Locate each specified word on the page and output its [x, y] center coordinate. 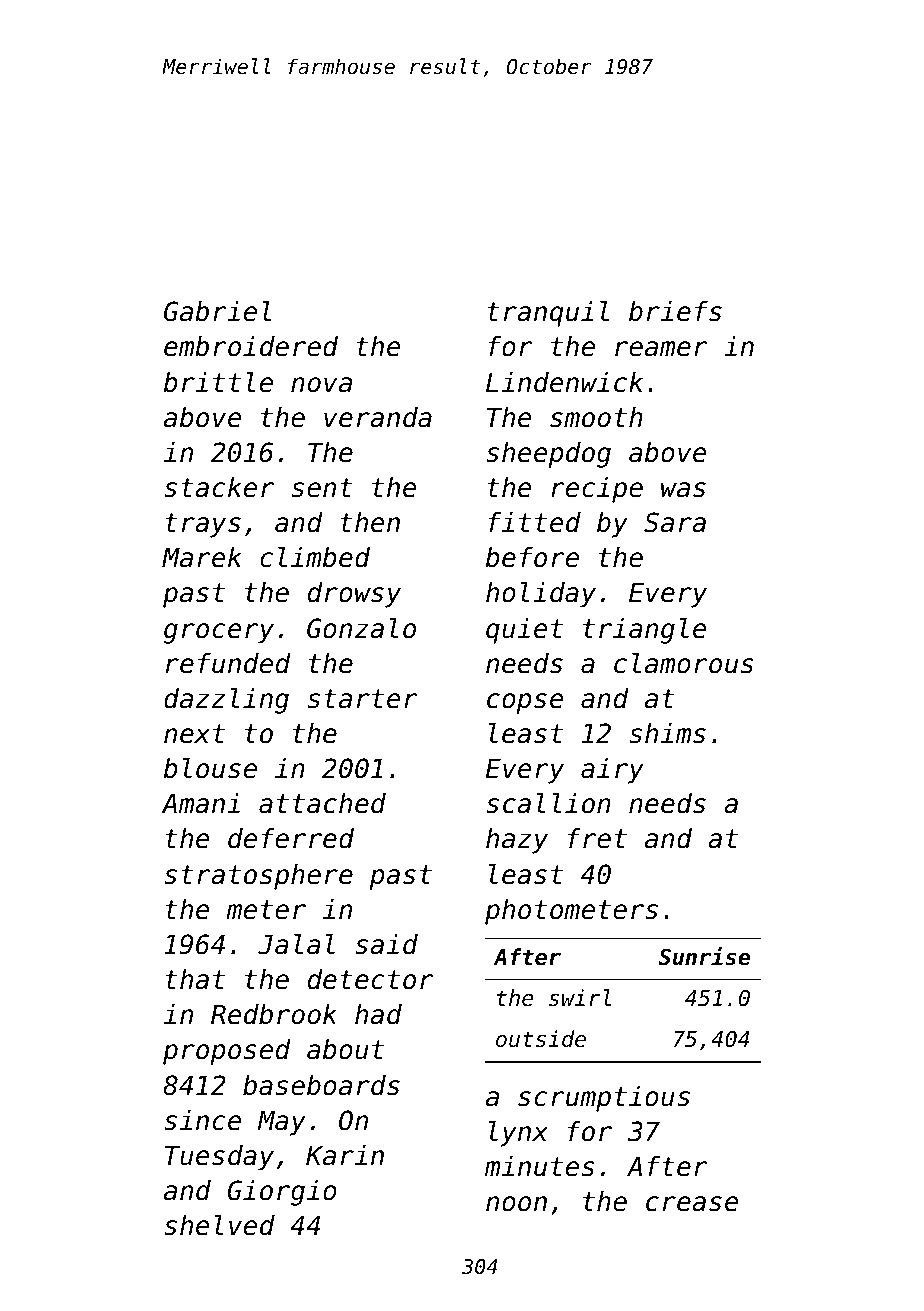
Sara [675, 522]
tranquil [548, 314]
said [386, 944]
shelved [219, 1225]
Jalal [296, 944]
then [370, 522]
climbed [315, 557]
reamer [661, 349]
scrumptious [604, 1099]
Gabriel [217, 311]
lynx [518, 1134]
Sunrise [704, 956]
